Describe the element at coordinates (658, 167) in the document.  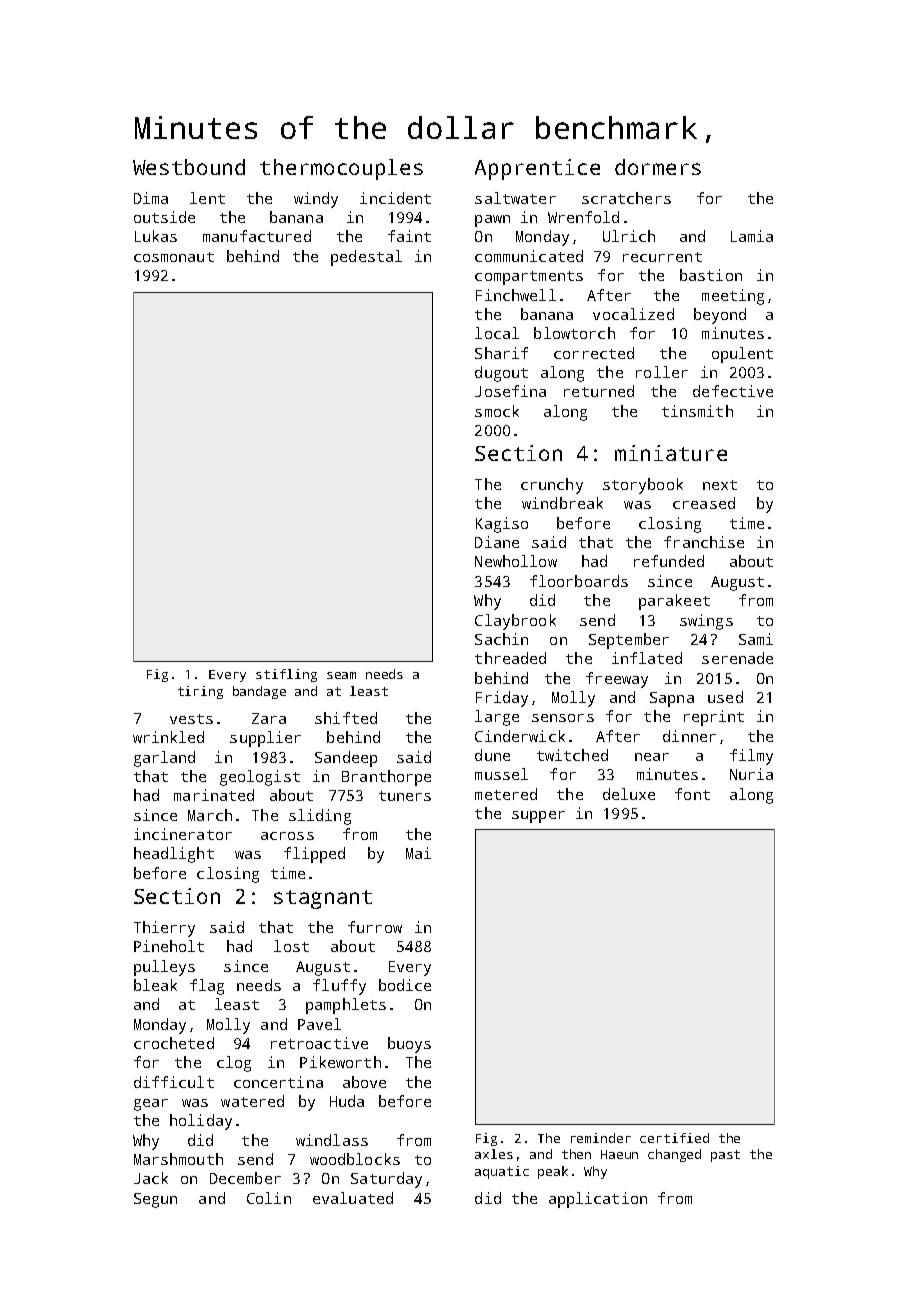
I see `dormers` at that location.
